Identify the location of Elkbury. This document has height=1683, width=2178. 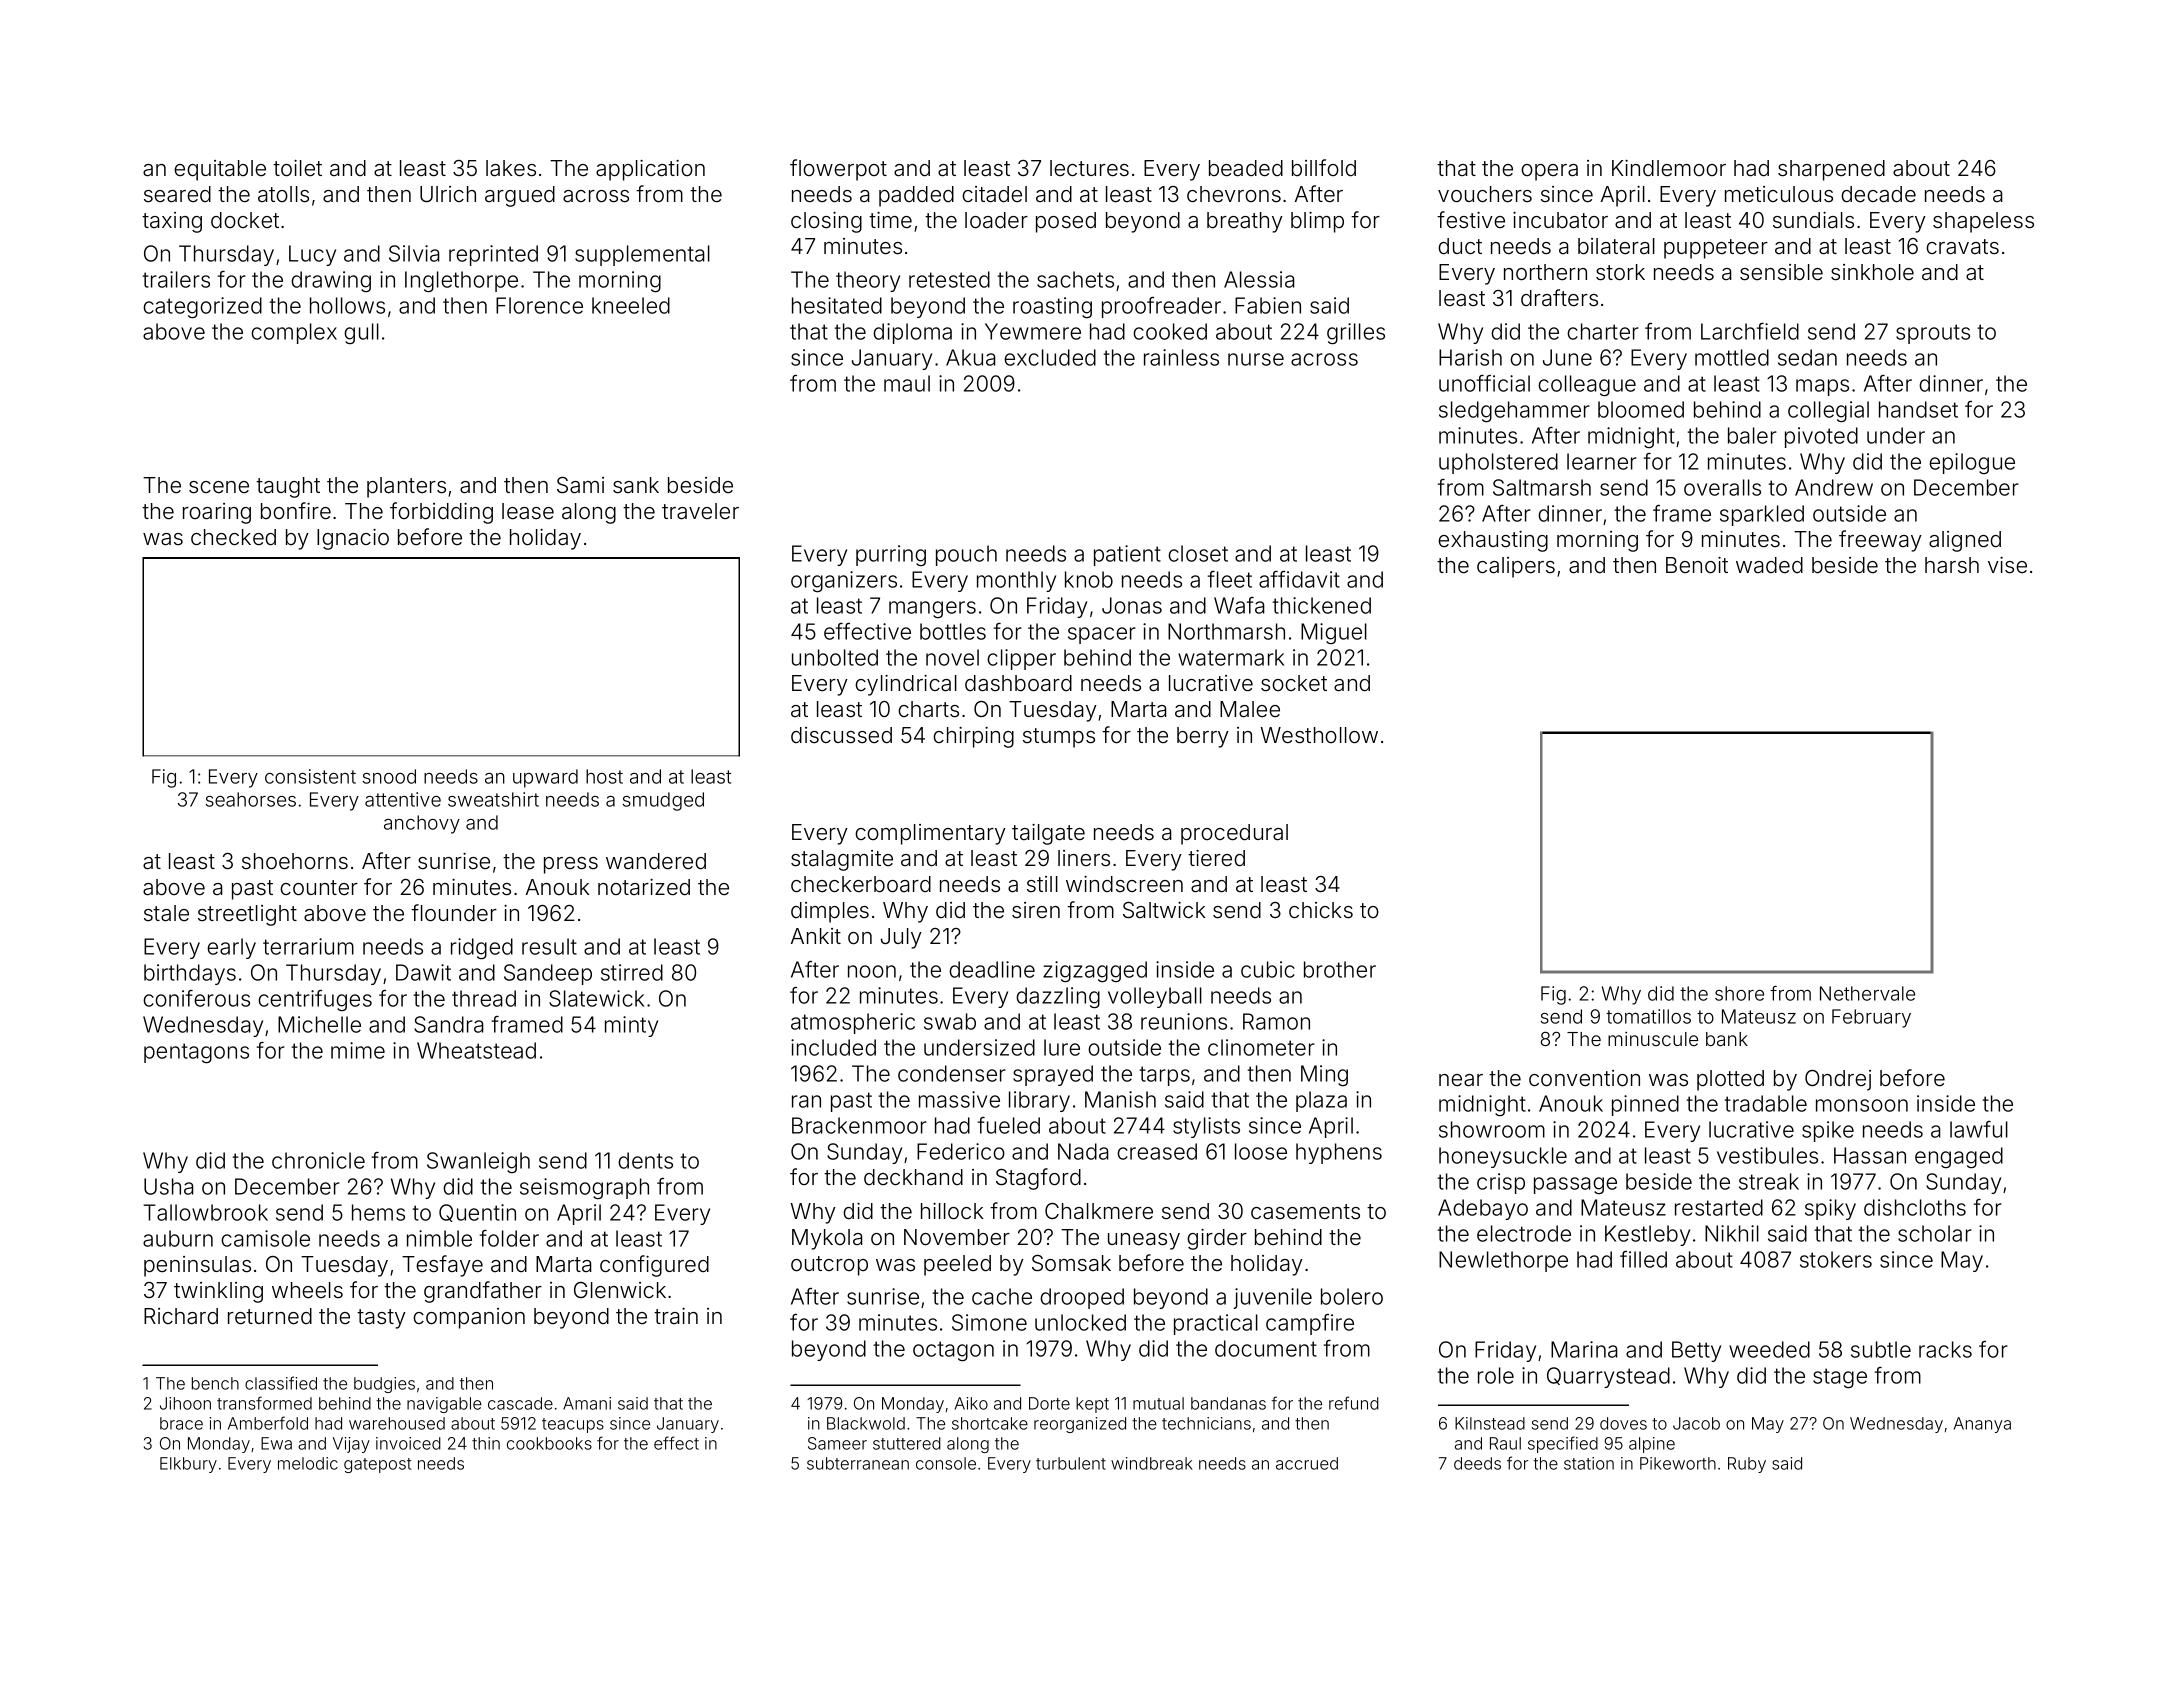
(188, 1465).
